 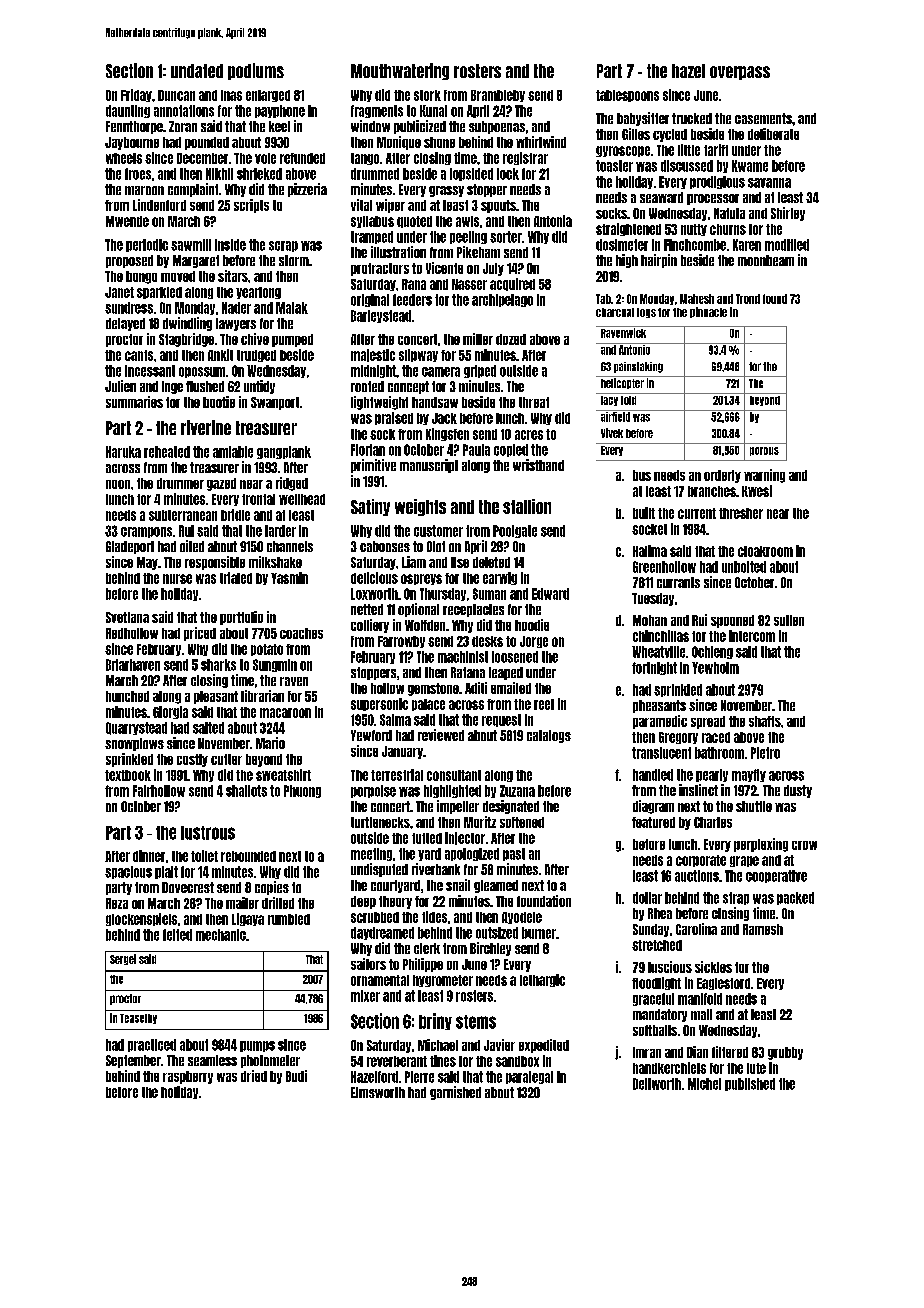 What do you see at coordinates (650, 620) in the screenshot?
I see `Mohan` at bounding box center [650, 620].
